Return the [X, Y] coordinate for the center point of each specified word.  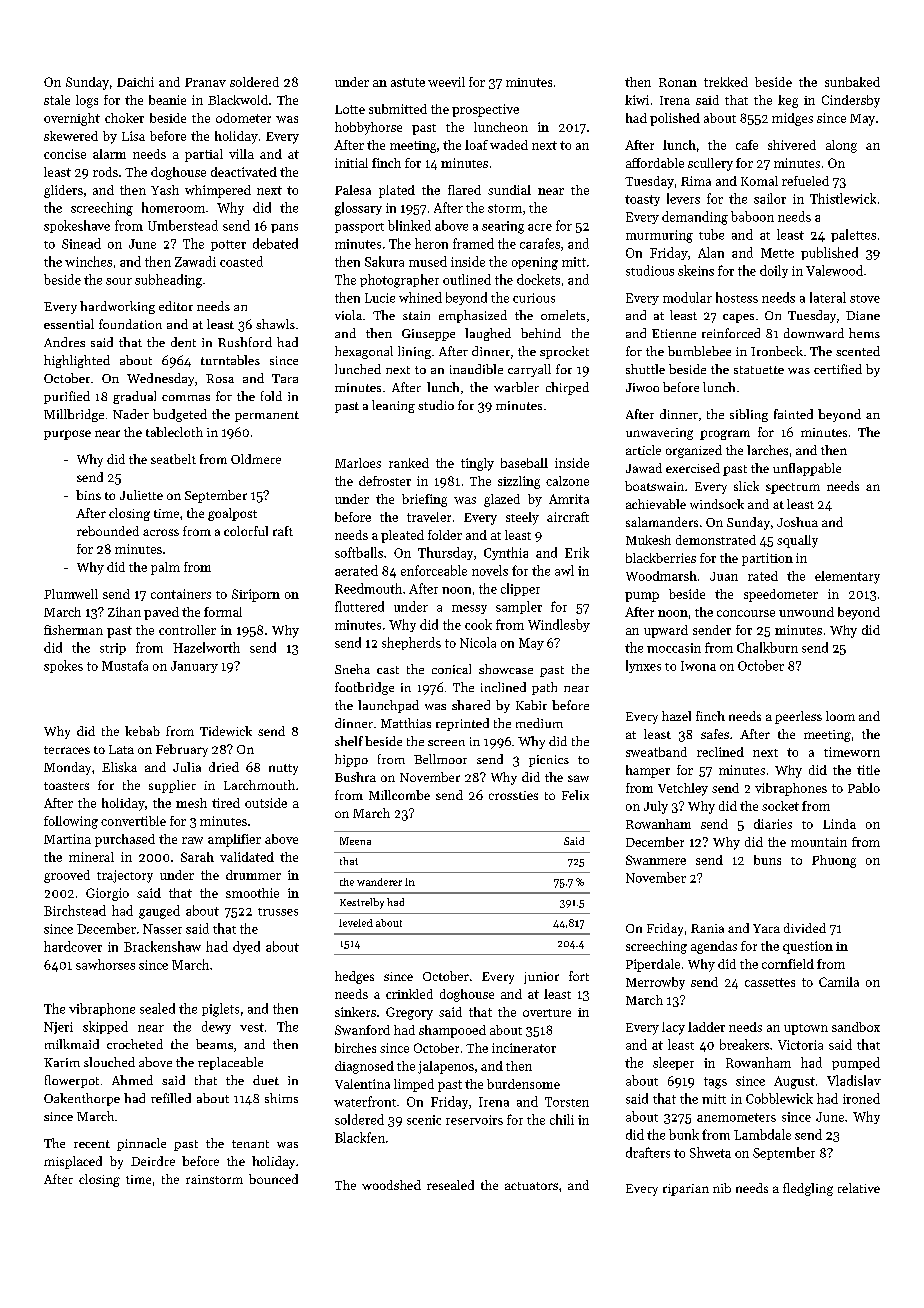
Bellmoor [440, 759]
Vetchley [683, 789]
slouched [109, 1062]
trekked [726, 82]
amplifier [234, 840]
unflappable [807, 469]
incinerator [524, 1048]
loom [840, 716]
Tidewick [226, 731]
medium [539, 723]
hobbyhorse [368, 128]
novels [490, 570]
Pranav [205, 82]
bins [88, 495]
